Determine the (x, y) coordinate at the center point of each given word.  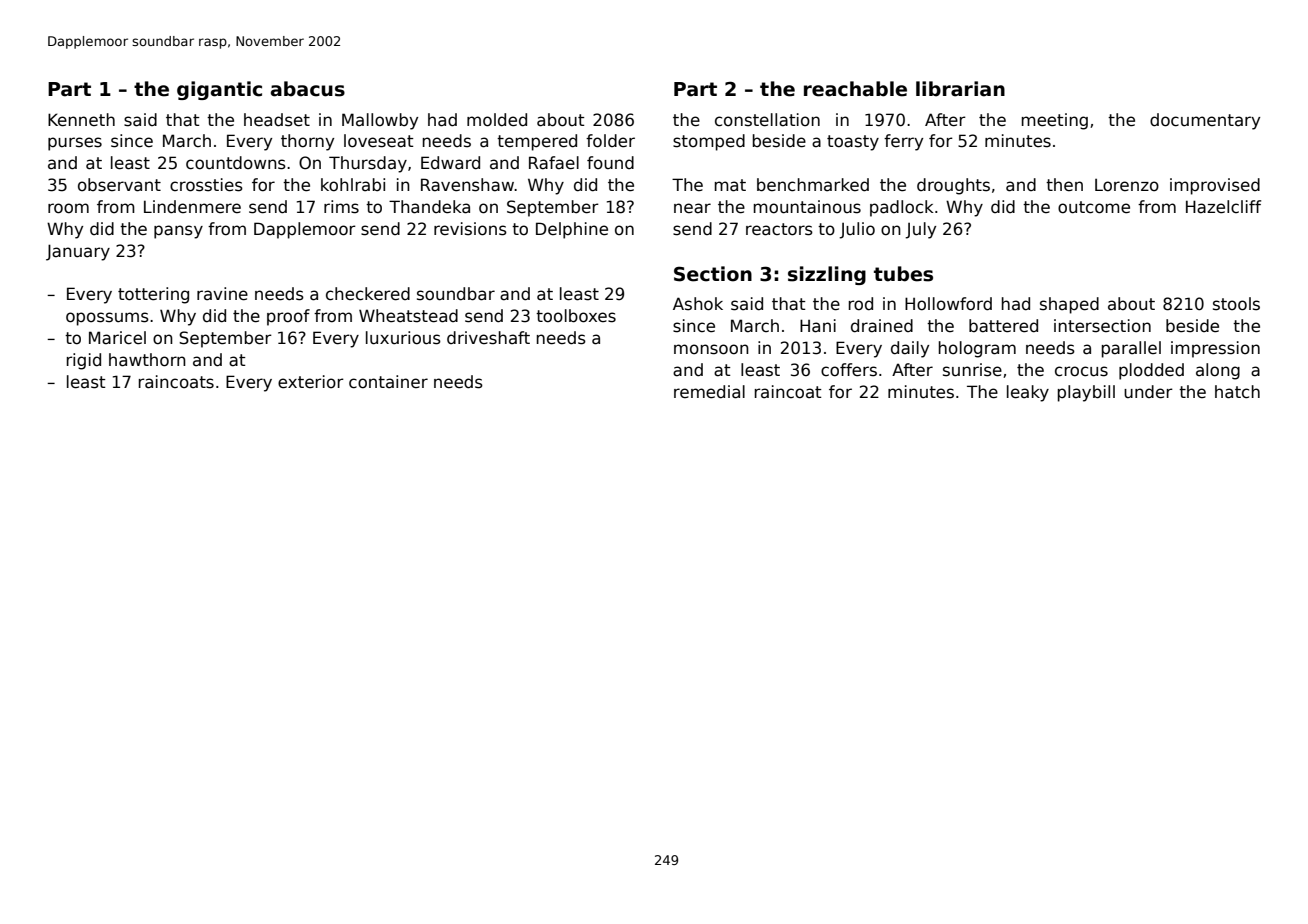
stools (1236, 304)
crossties (206, 185)
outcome (1094, 207)
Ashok (698, 304)
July (920, 230)
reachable (855, 89)
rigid (84, 361)
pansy (178, 232)
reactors (779, 229)
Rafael (554, 163)
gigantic (219, 90)
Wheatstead (408, 316)
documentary (1205, 121)
